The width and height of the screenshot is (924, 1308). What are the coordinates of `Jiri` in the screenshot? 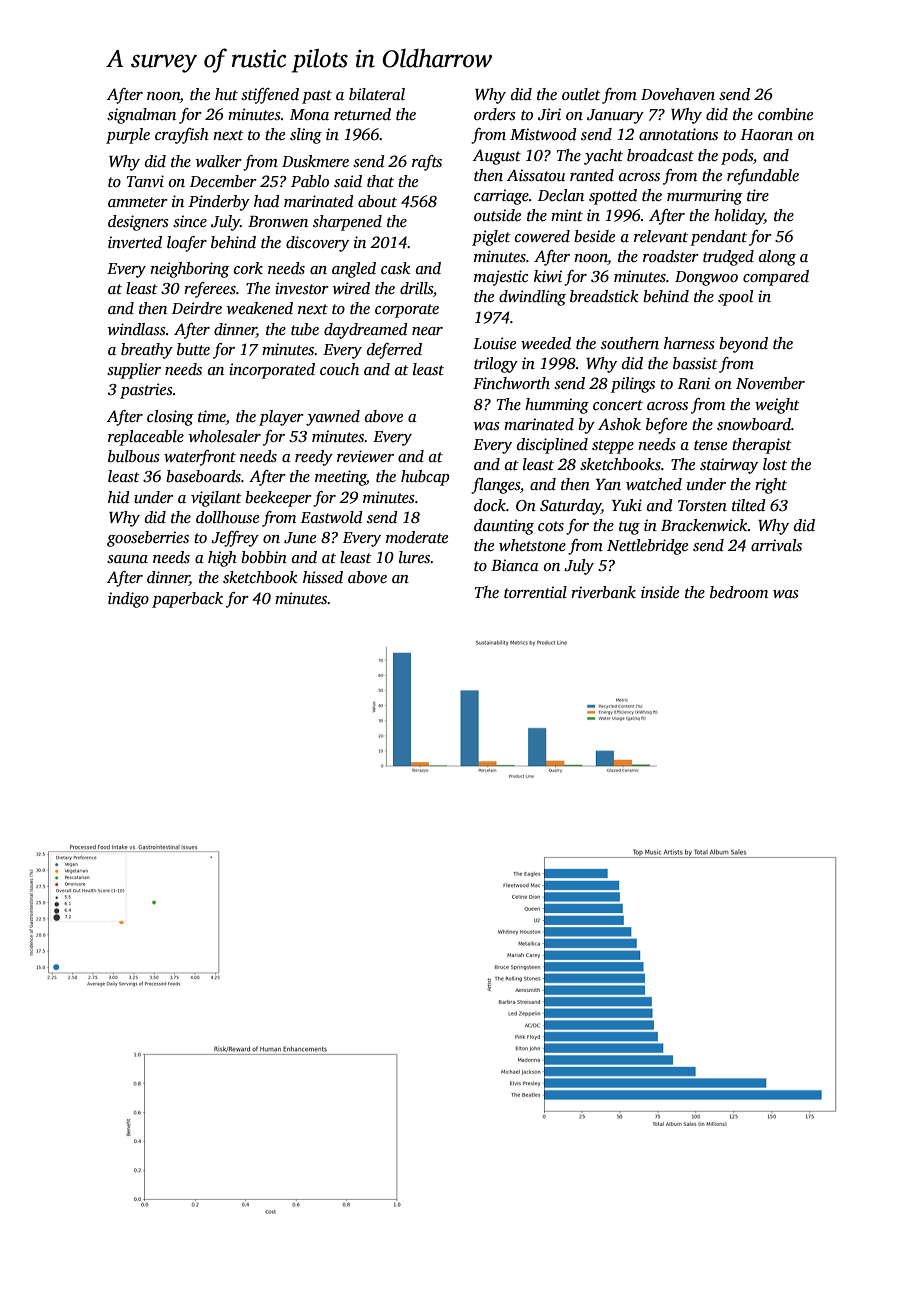 It's located at (549, 114).
